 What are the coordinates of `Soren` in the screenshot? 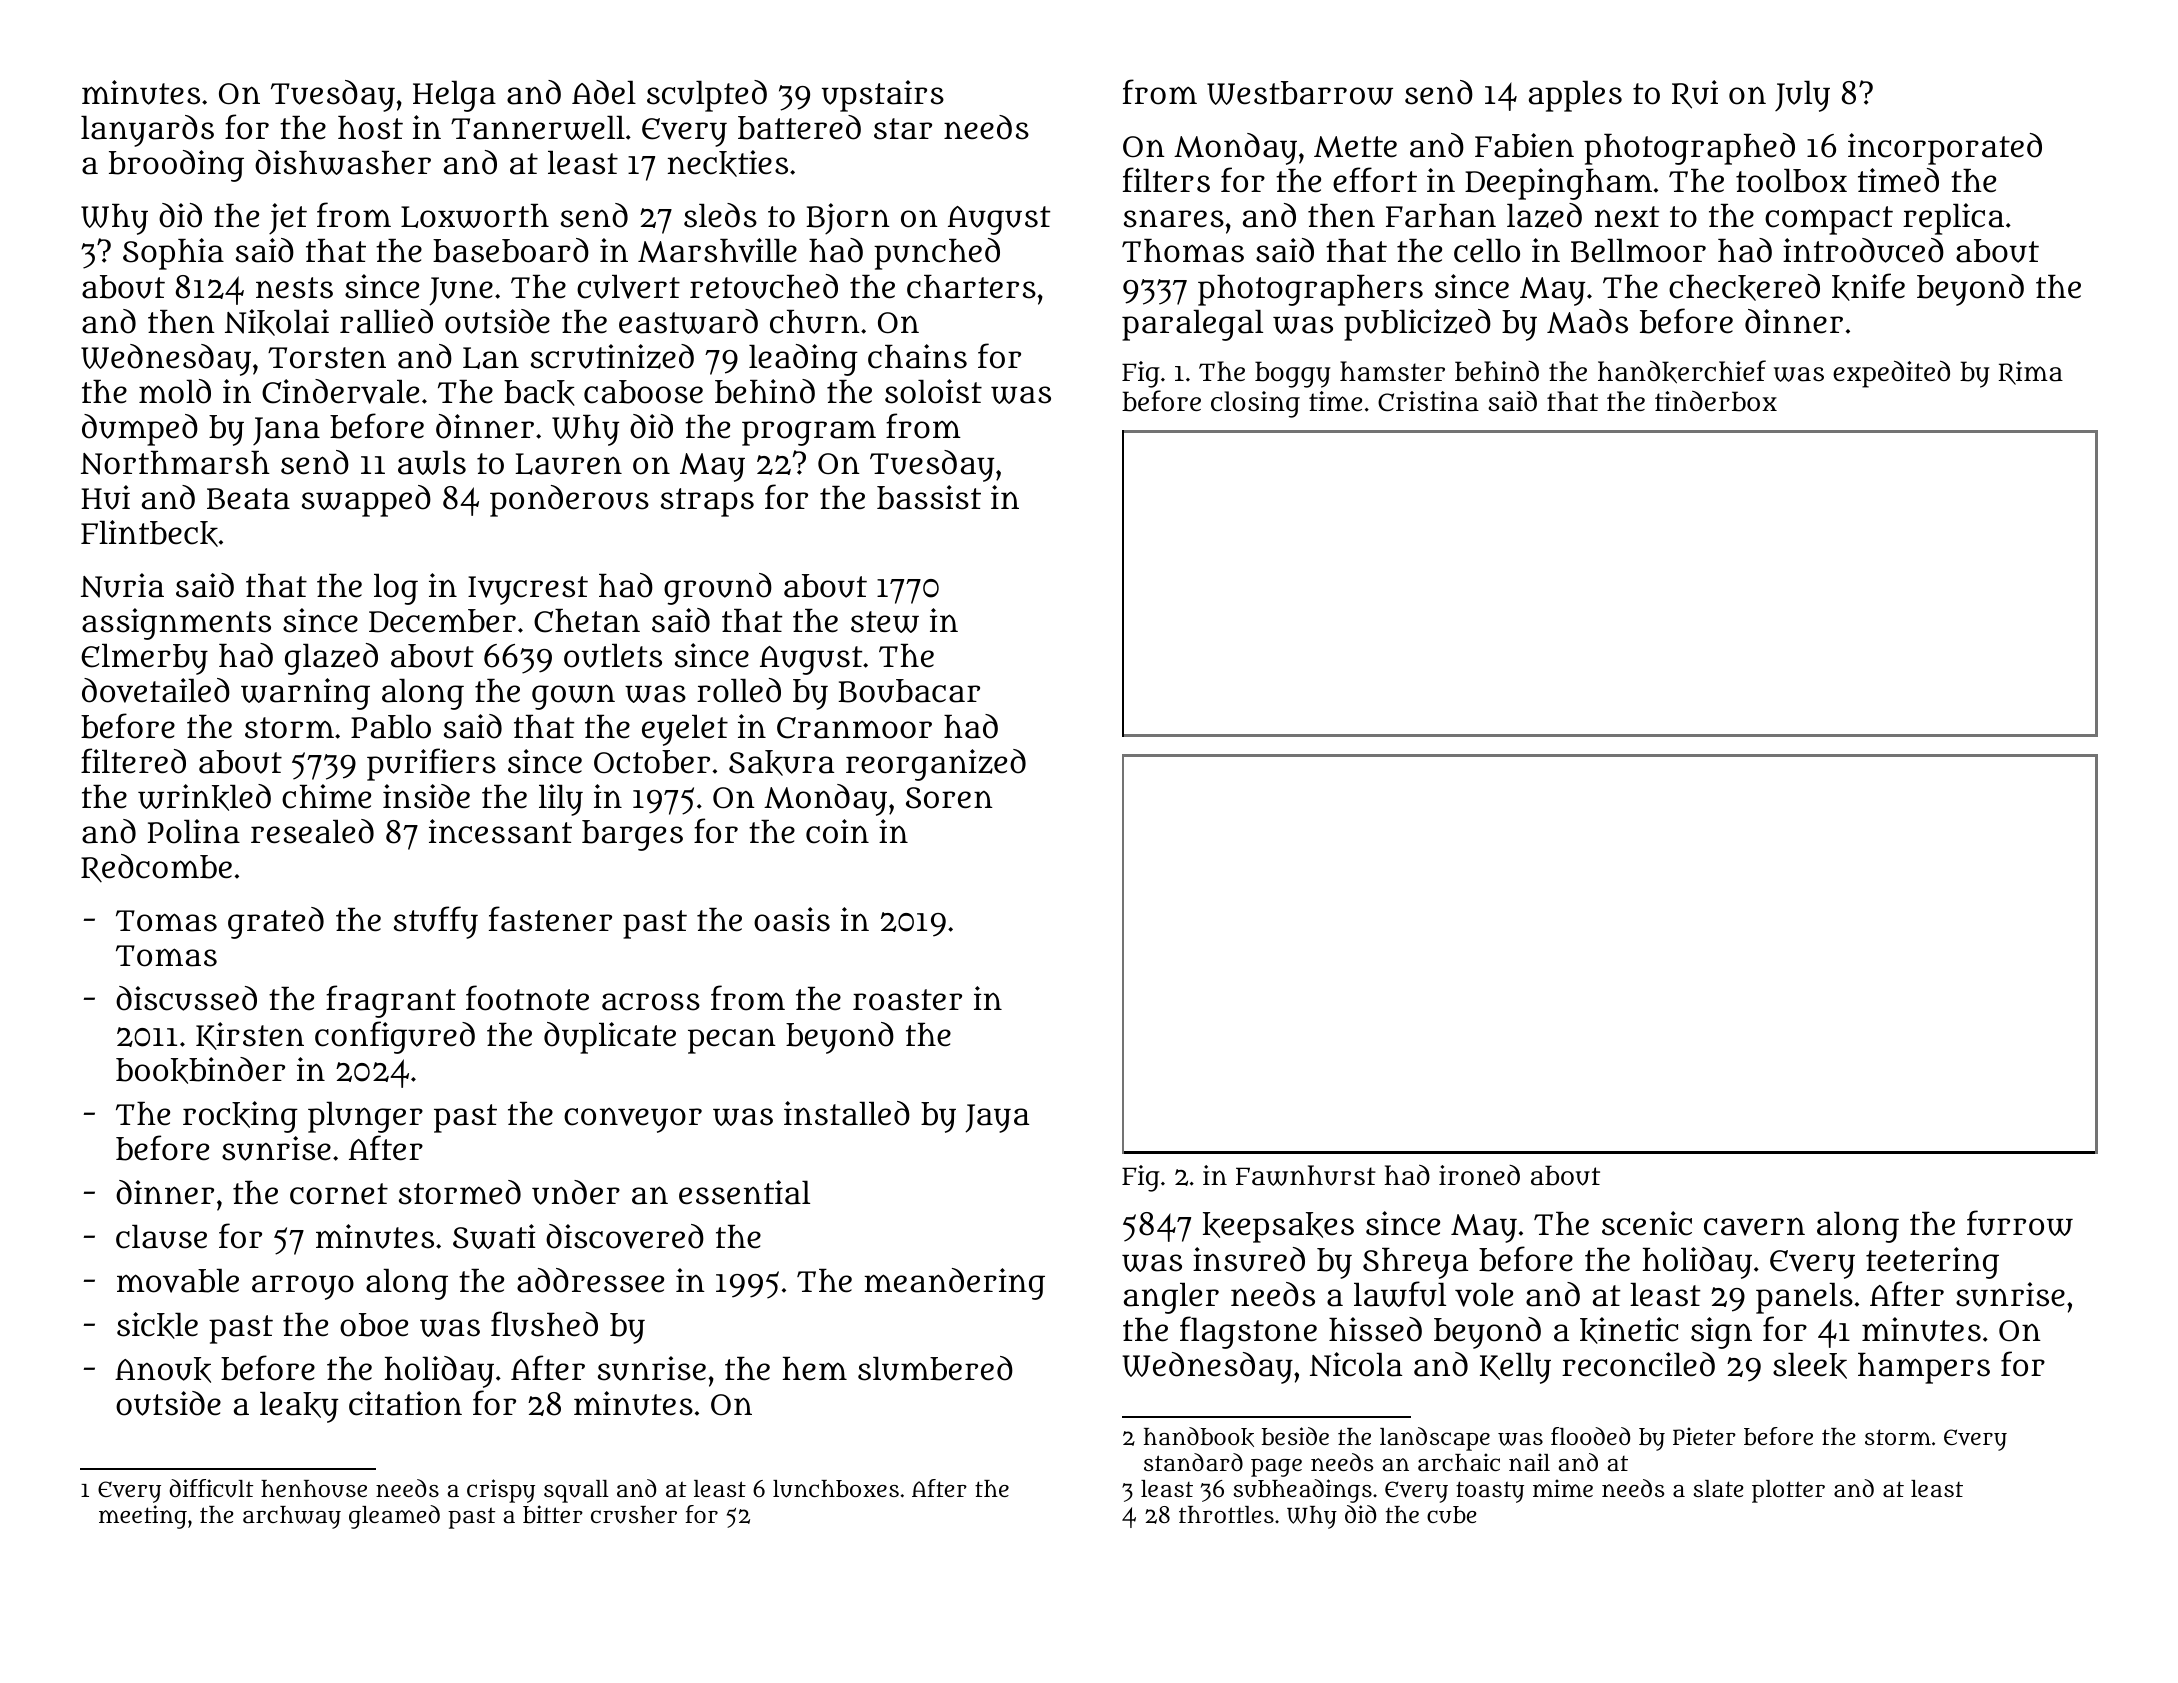 It's located at (949, 798).
